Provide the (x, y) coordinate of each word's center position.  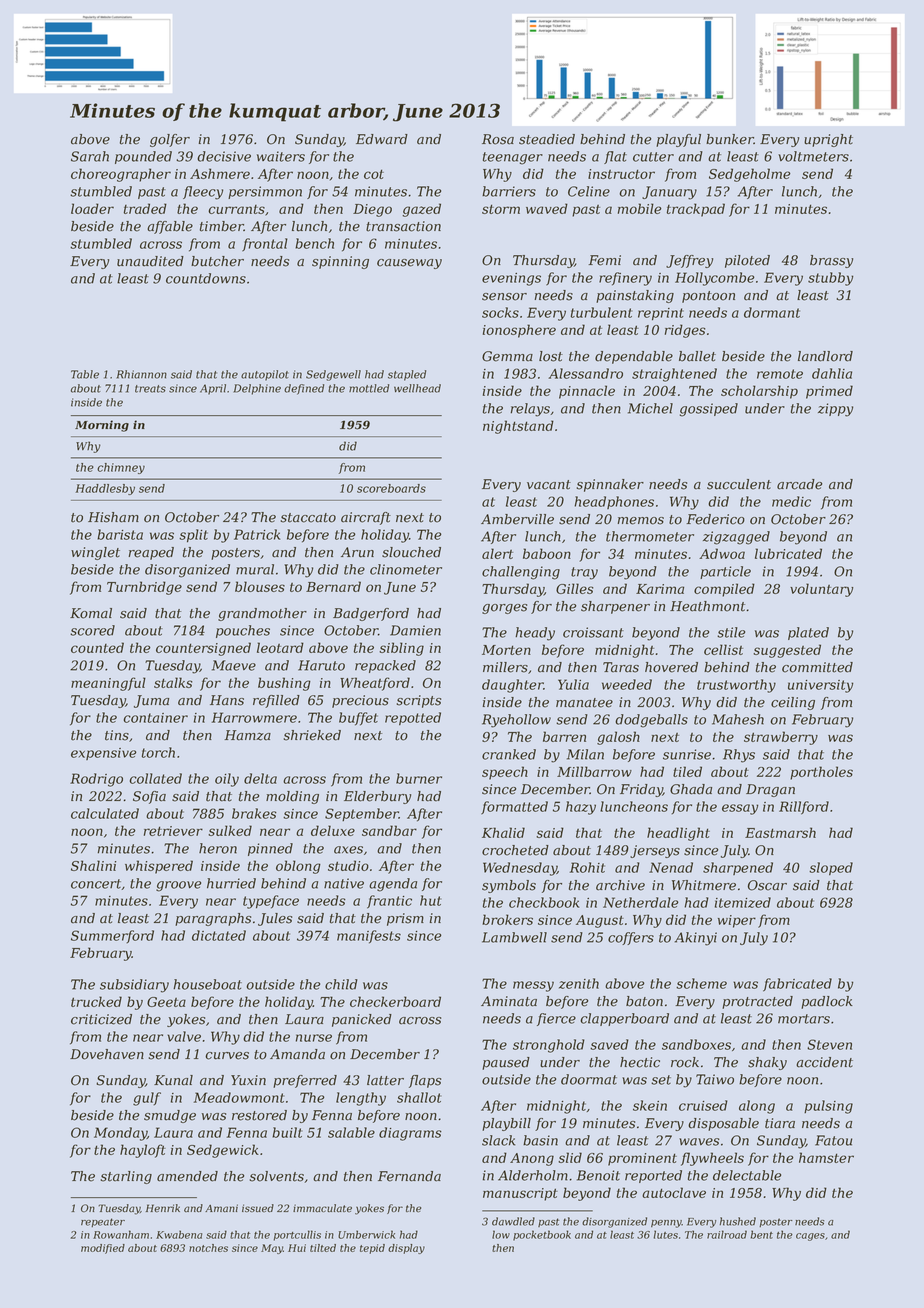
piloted (747, 261)
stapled (407, 375)
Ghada (691, 789)
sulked (230, 830)
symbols (509, 886)
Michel (650, 408)
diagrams (410, 1134)
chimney (121, 468)
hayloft (143, 1151)
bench (314, 243)
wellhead (417, 388)
